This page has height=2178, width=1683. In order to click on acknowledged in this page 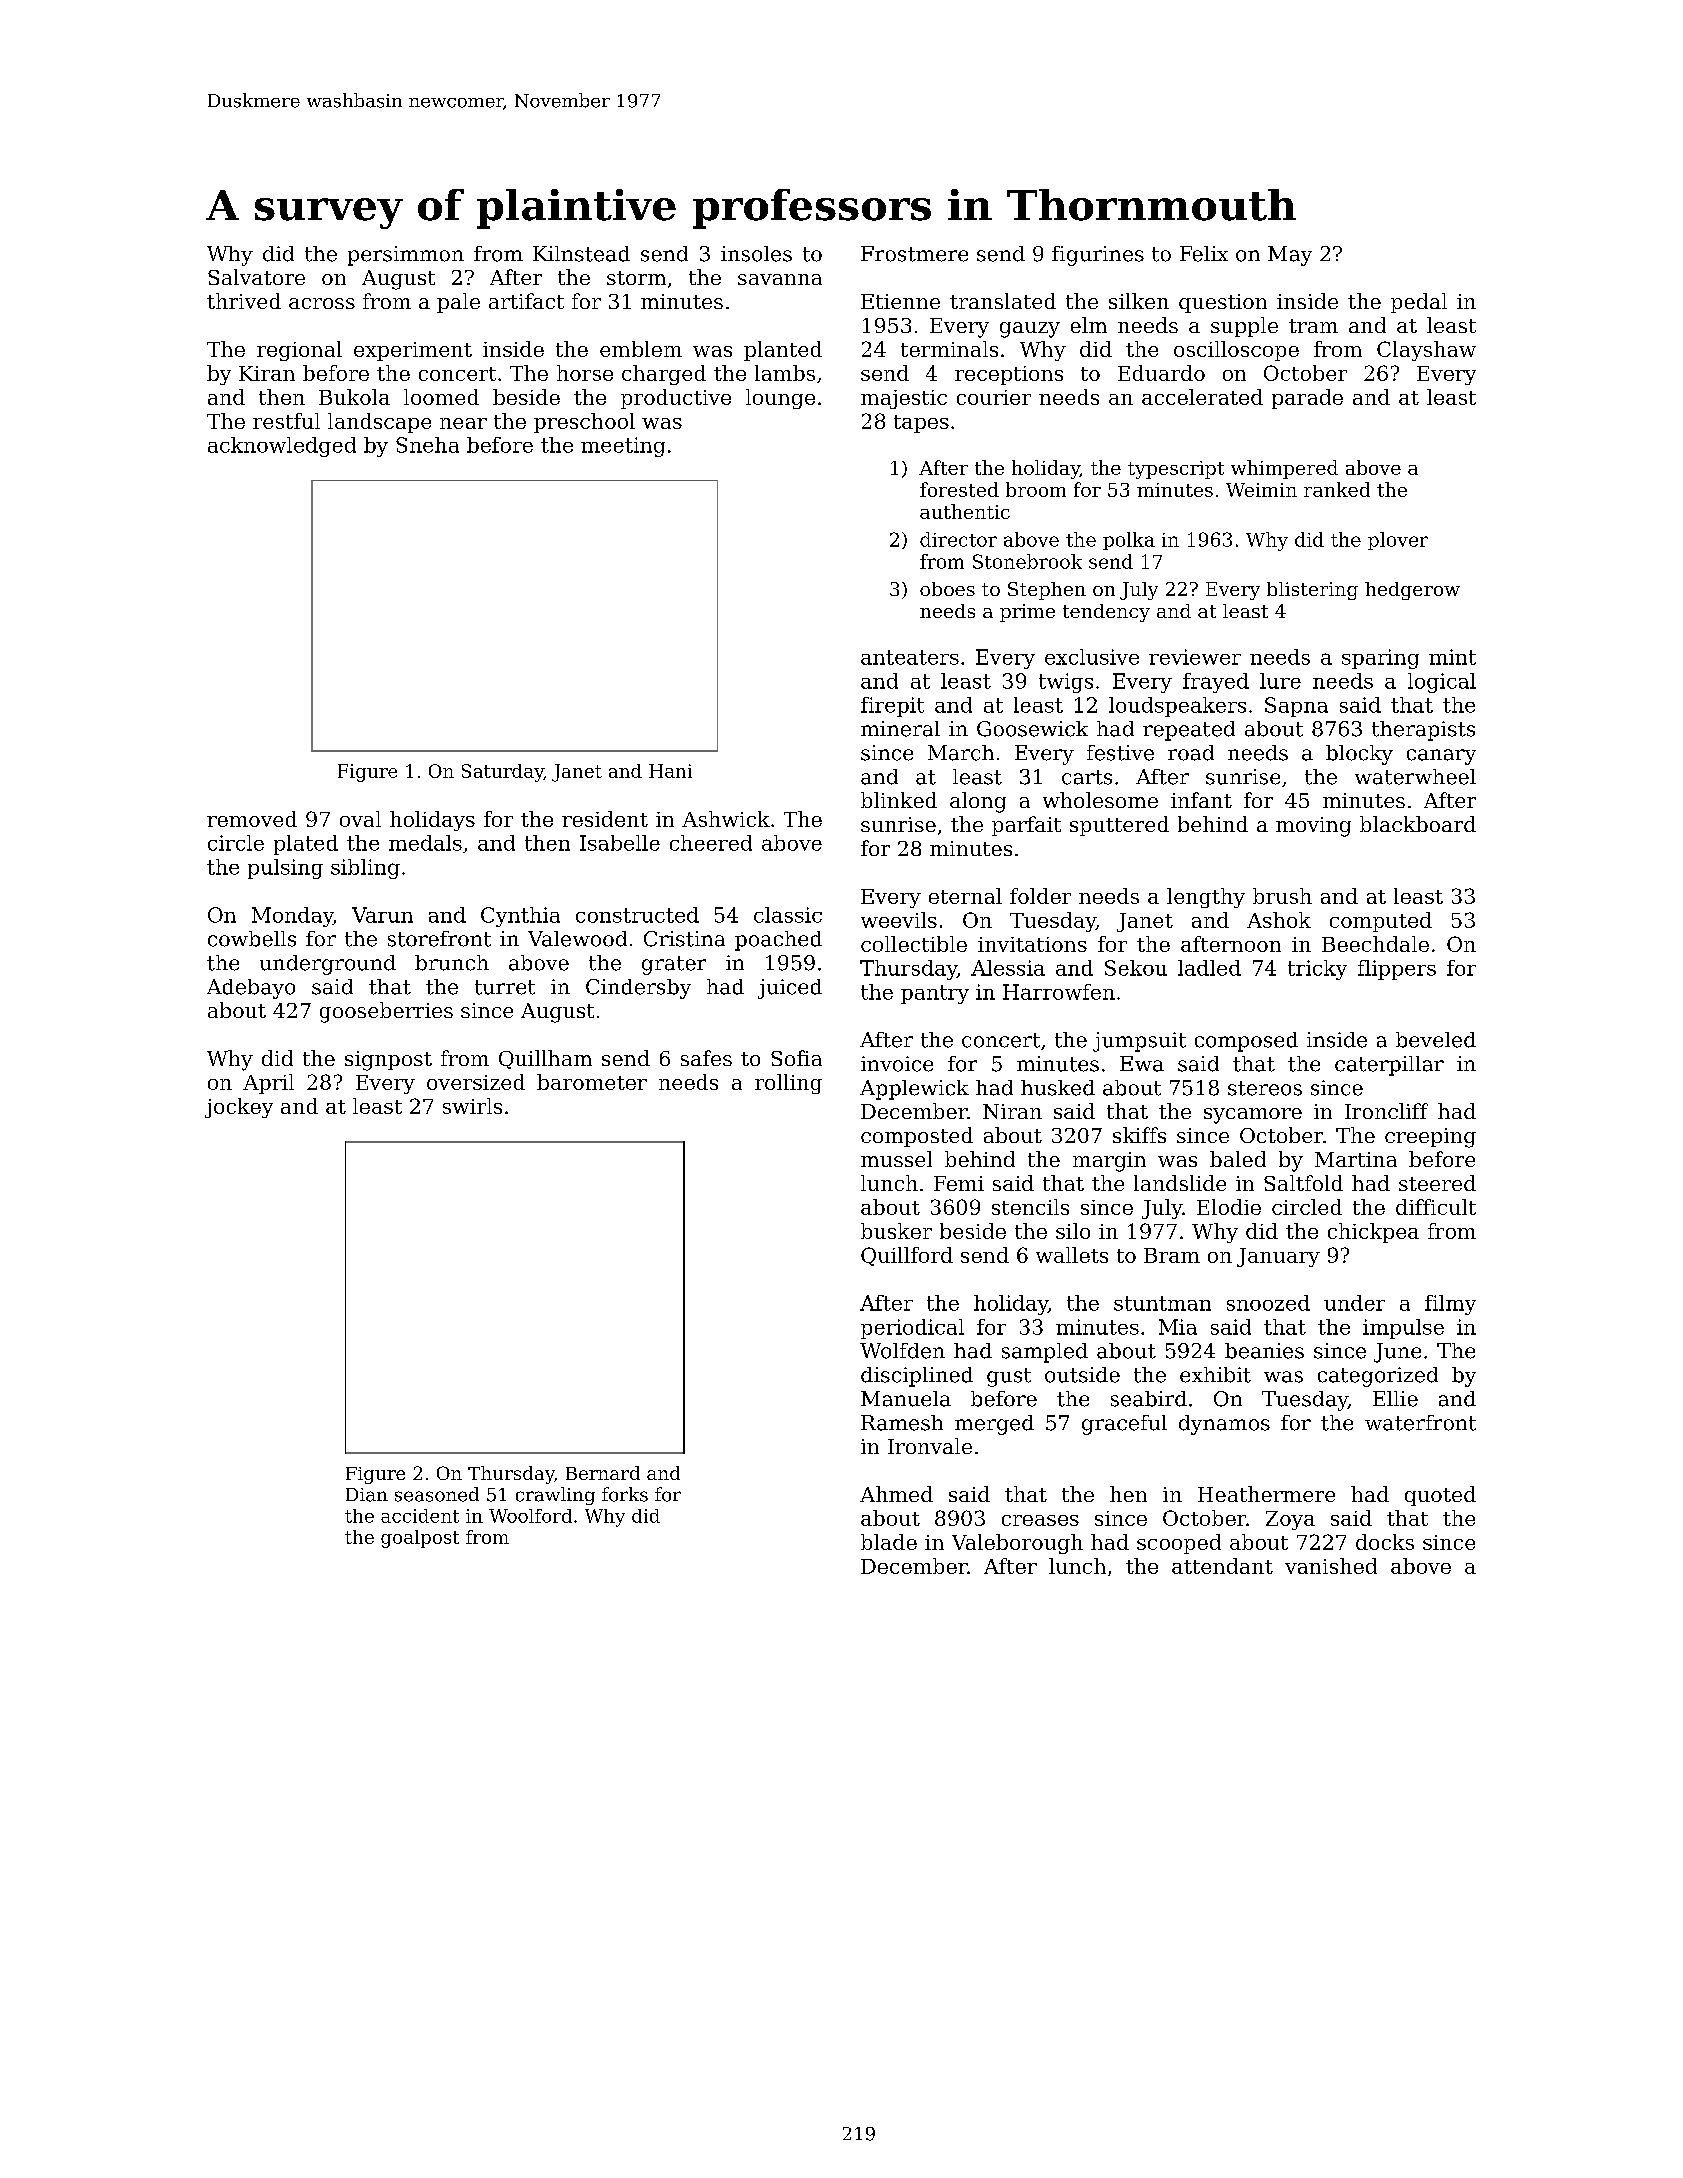, I will do `click(282, 447)`.
